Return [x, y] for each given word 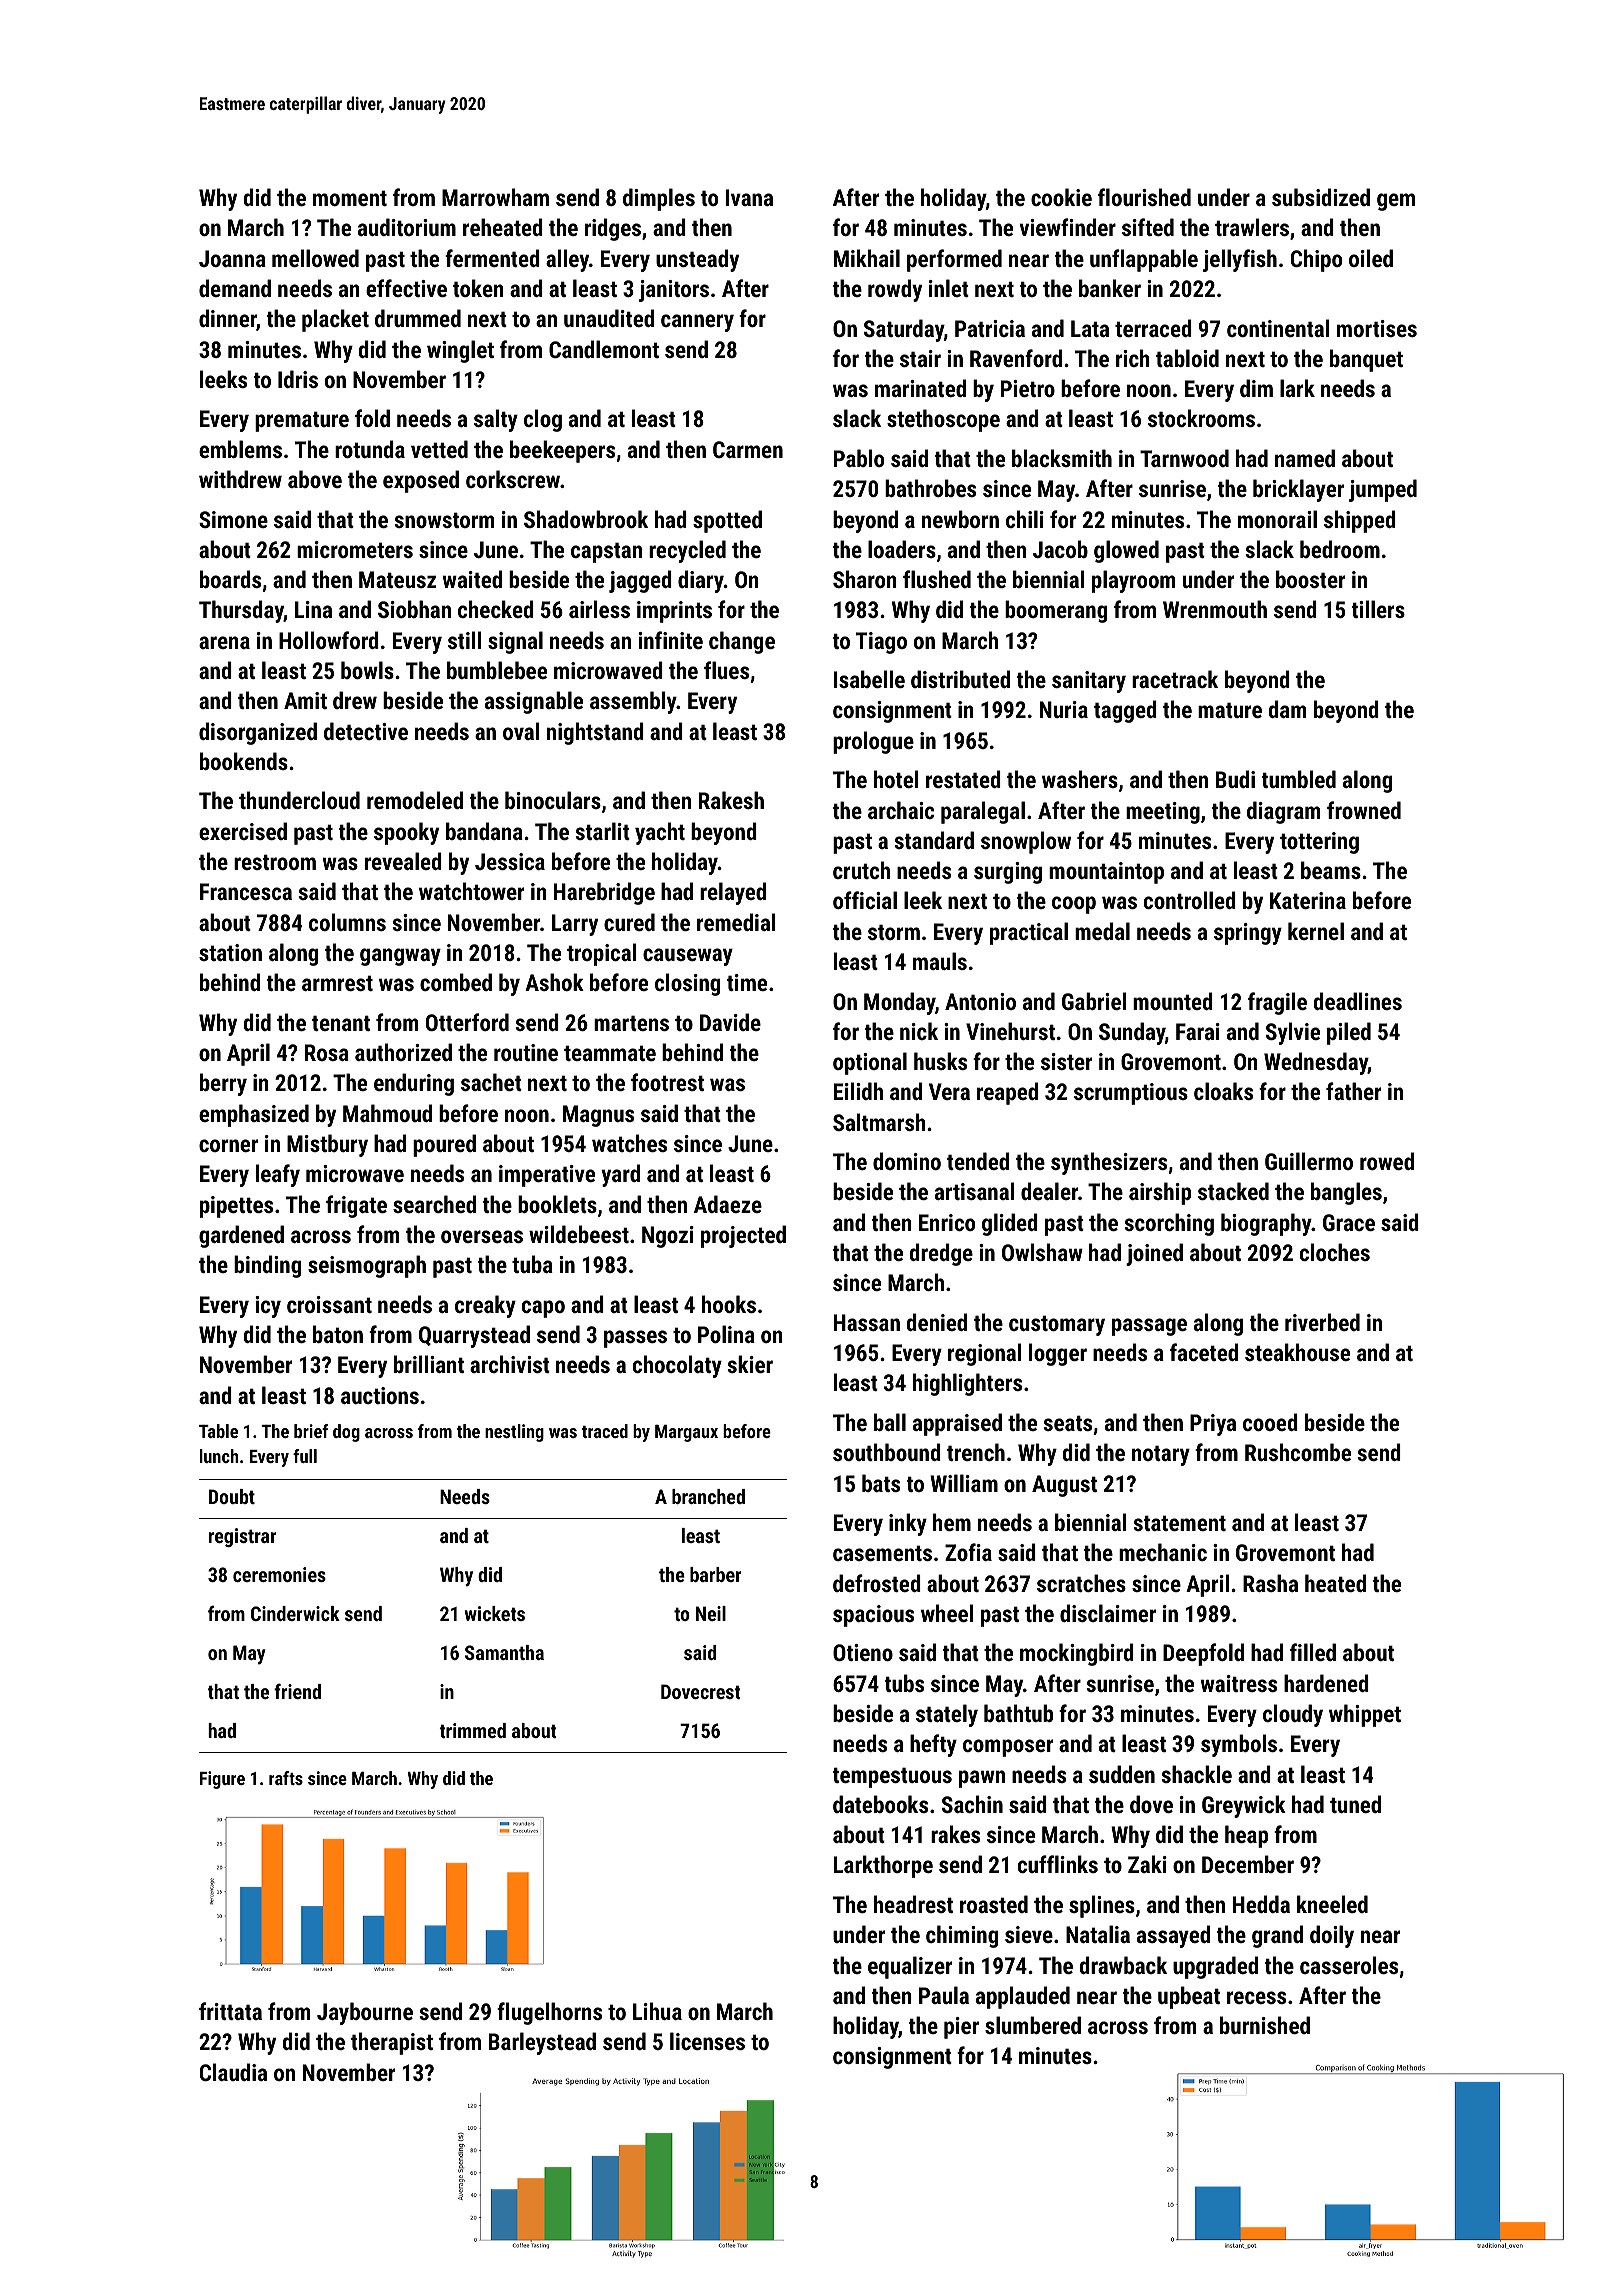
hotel [896, 779]
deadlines [1357, 1001]
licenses [707, 2041]
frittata [230, 2011]
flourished [1144, 197]
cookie [1061, 197]
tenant [341, 1023]
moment [350, 198]
